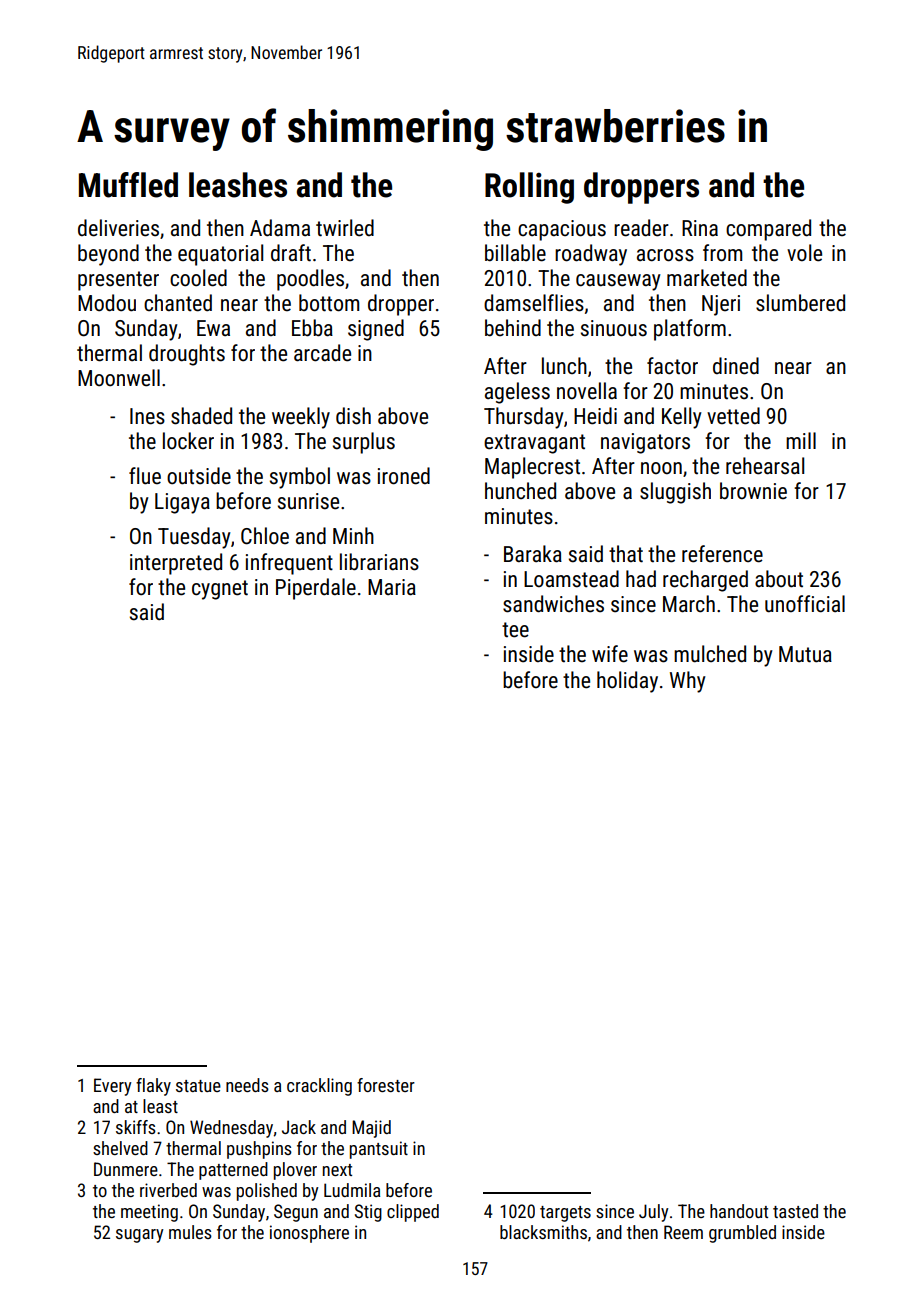  What do you see at coordinates (739, 1211) in the screenshot?
I see `handout` at bounding box center [739, 1211].
